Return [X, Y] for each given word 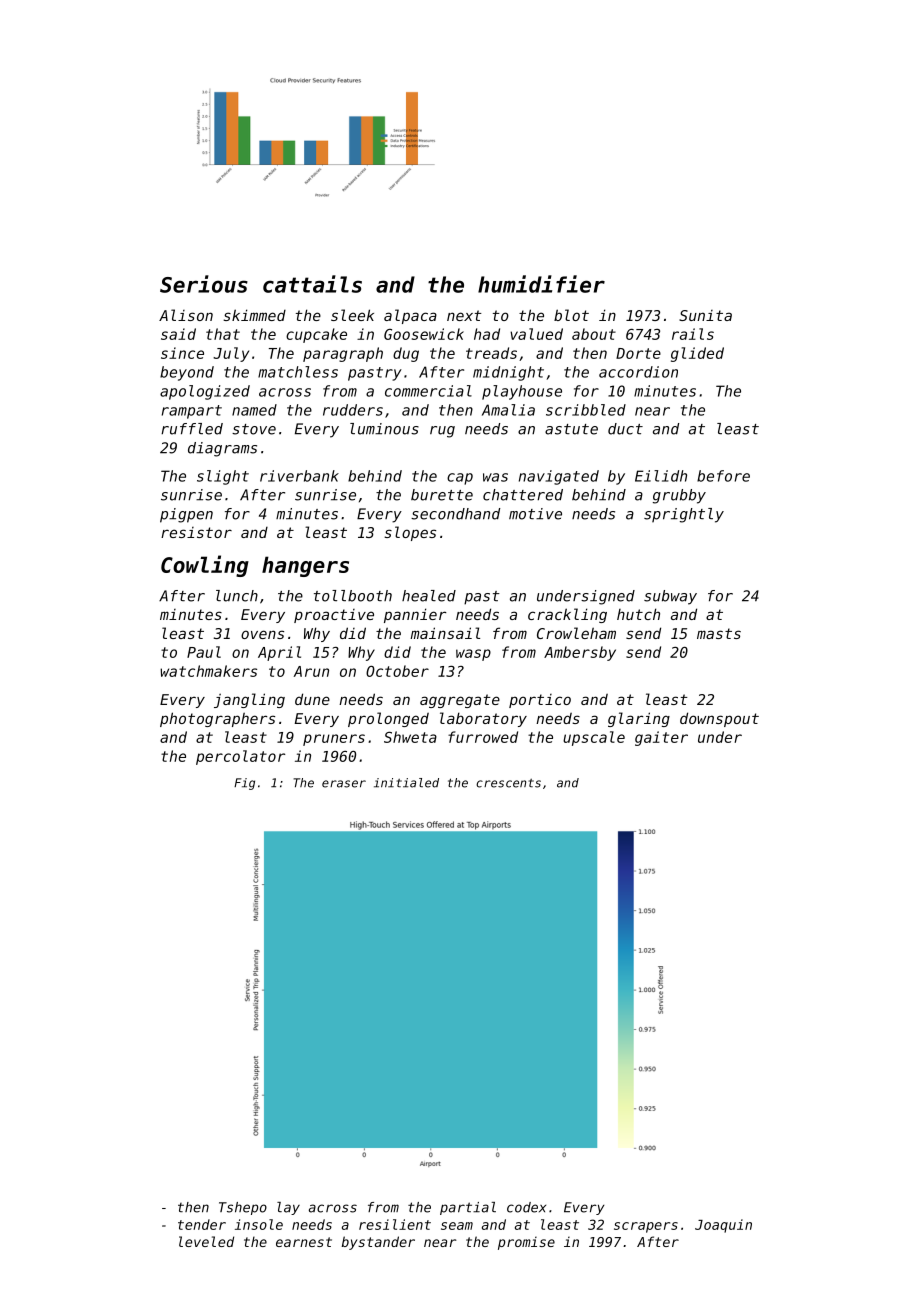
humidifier [541, 284]
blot [571, 315]
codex [526, 1207]
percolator [240, 757]
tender [202, 1224]
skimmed [254, 315]
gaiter [661, 738]
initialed [406, 783]
